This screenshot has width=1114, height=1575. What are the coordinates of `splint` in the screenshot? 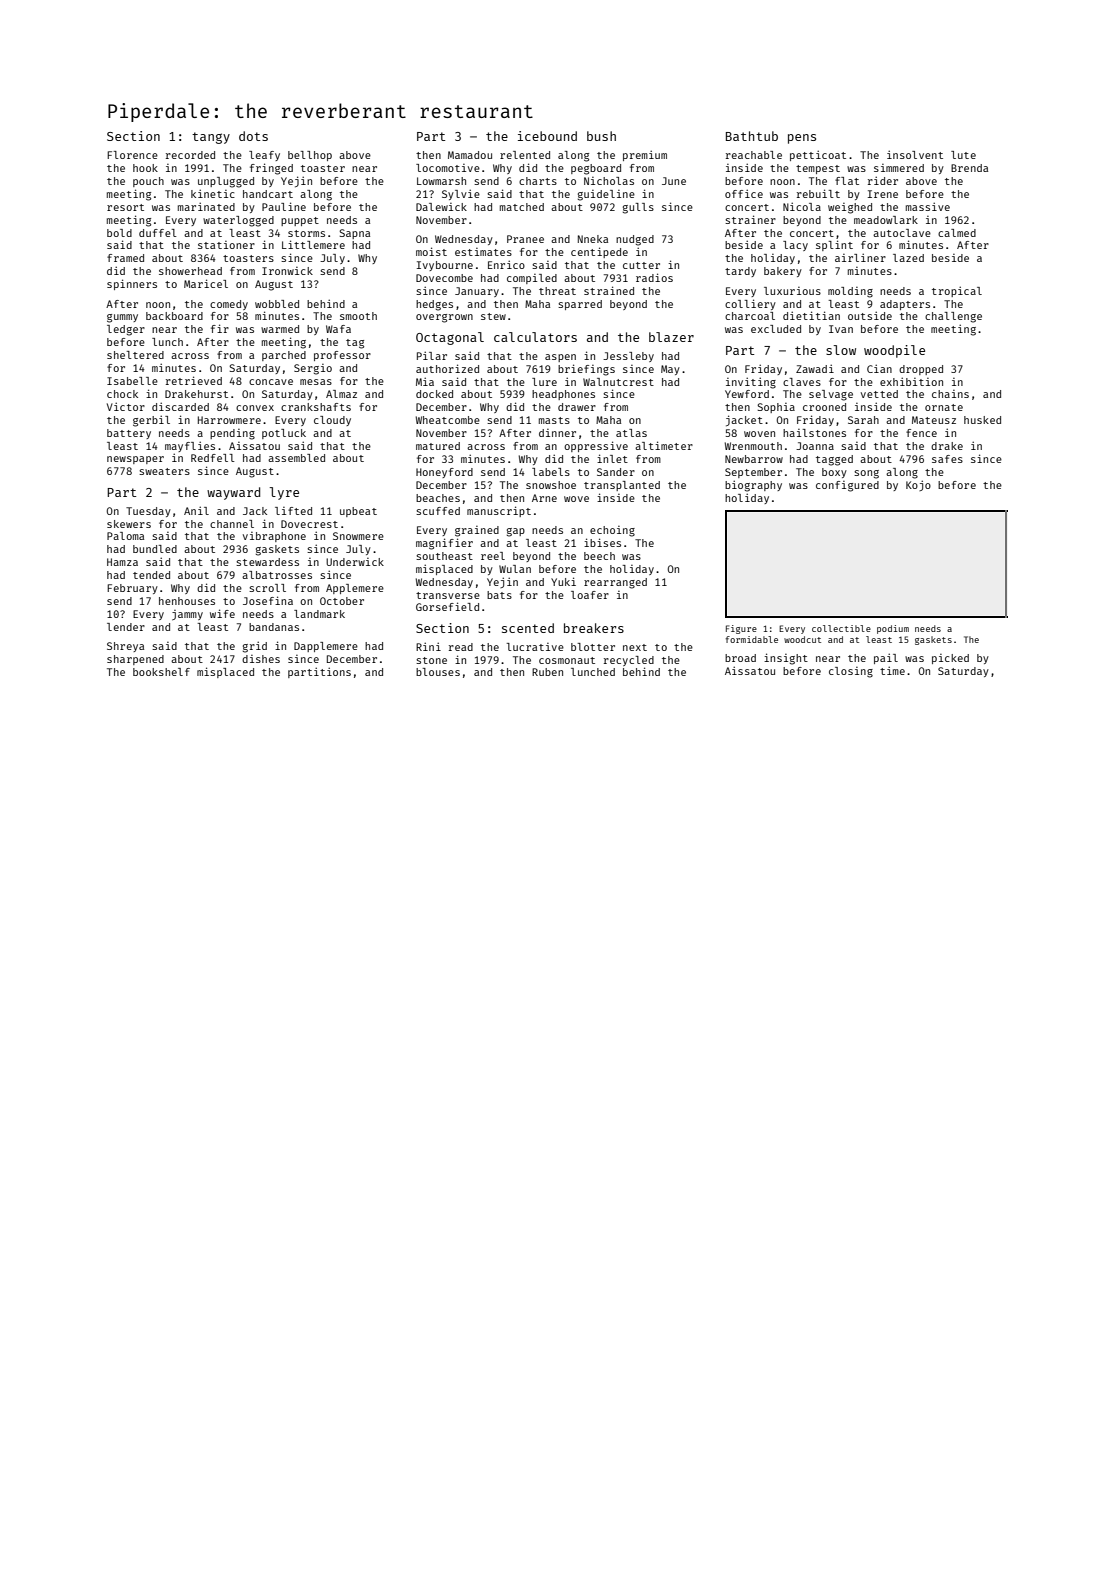 It's located at (834, 245).
